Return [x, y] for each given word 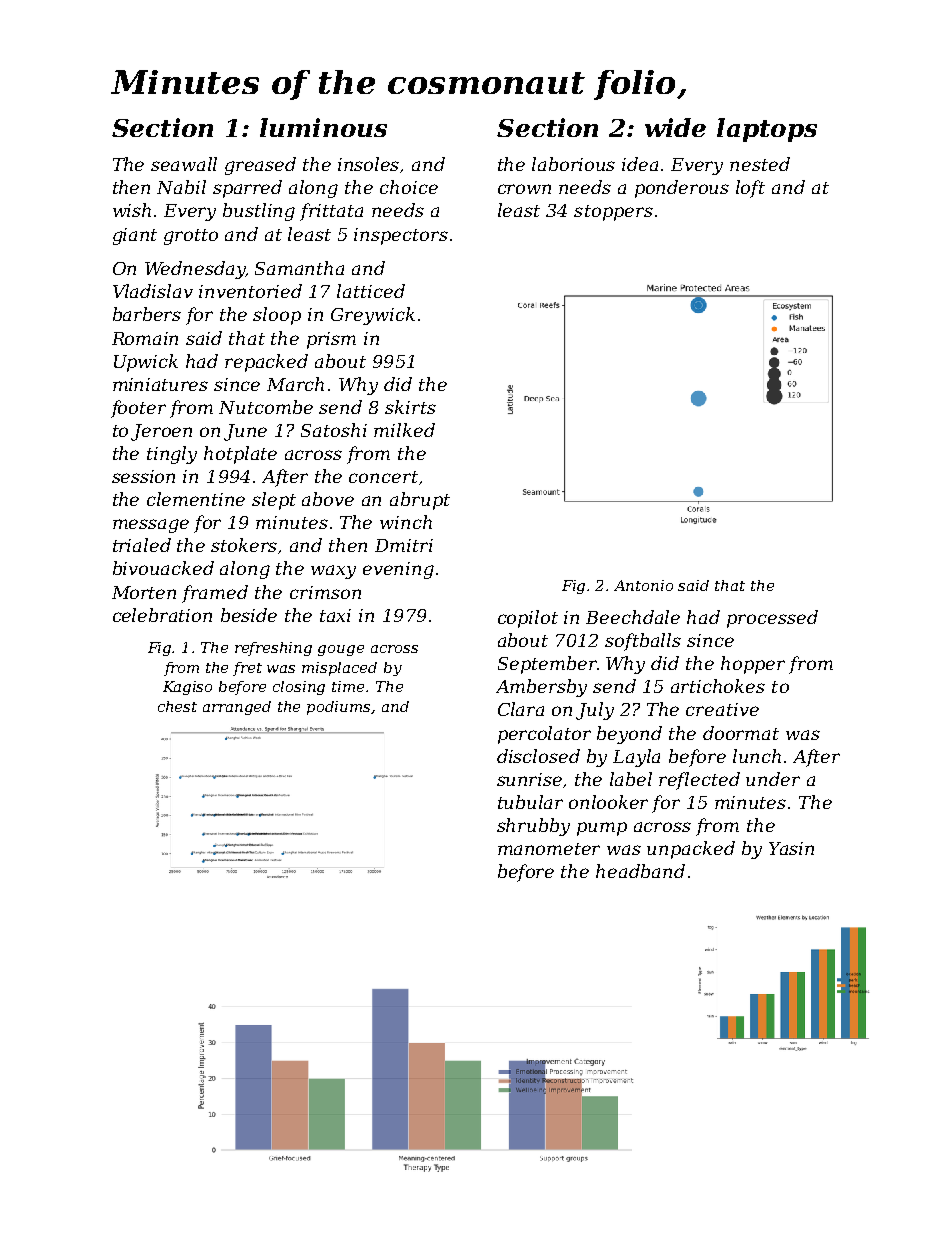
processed [772, 619]
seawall [184, 164]
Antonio [643, 585]
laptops [767, 130]
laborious [573, 164]
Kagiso [187, 688]
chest [177, 706]
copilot [528, 619]
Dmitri [404, 545]
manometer [549, 849]
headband [640, 871]
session [143, 476]
